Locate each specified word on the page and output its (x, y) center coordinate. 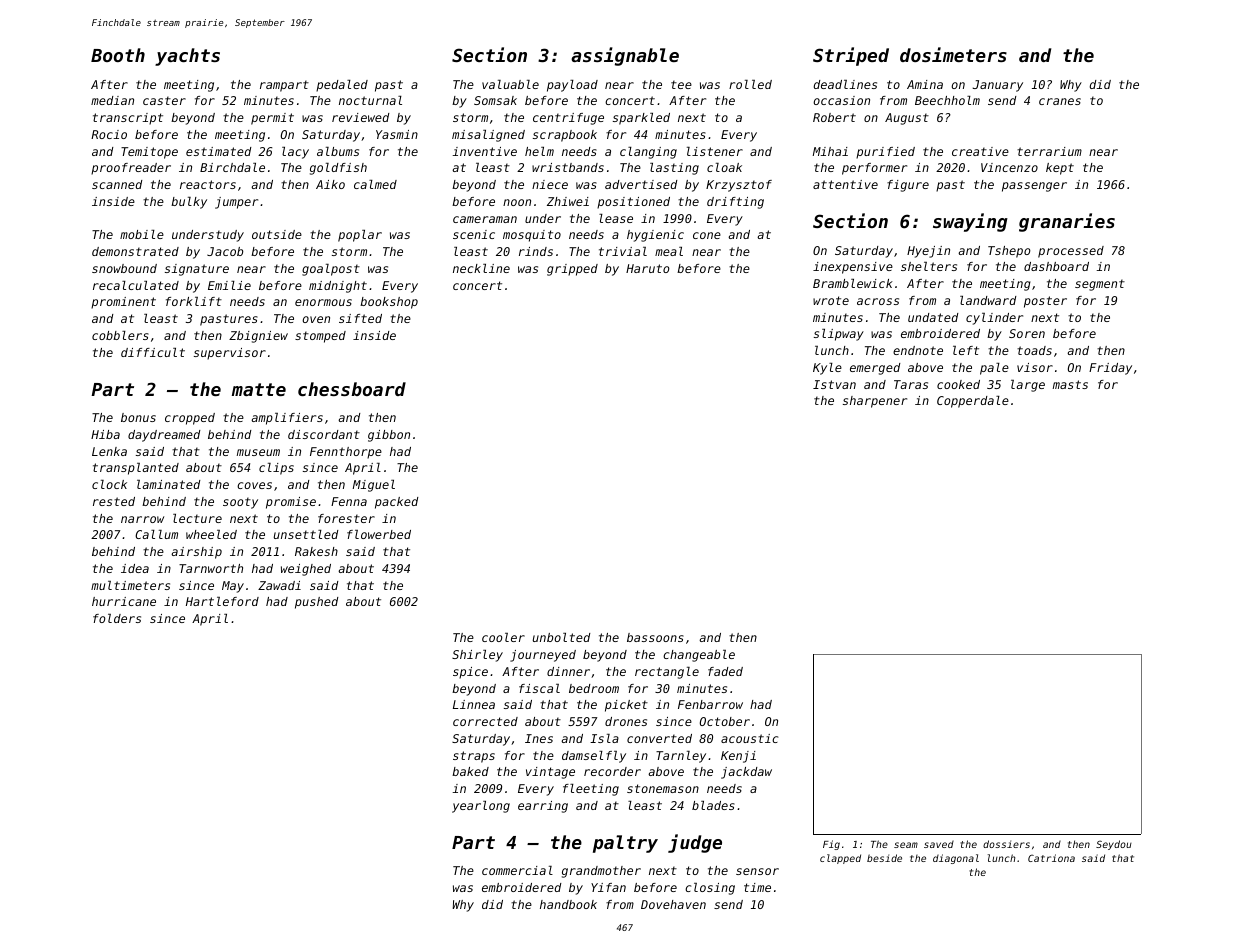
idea (135, 568)
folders (117, 618)
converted (659, 738)
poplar (360, 236)
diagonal (956, 859)
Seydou (1114, 845)
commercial (517, 870)
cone (707, 235)
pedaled (342, 86)
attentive (845, 184)
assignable (625, 56)
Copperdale (973, 402)
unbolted (562, 637)
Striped (851, 56)
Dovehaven (673, 904)
